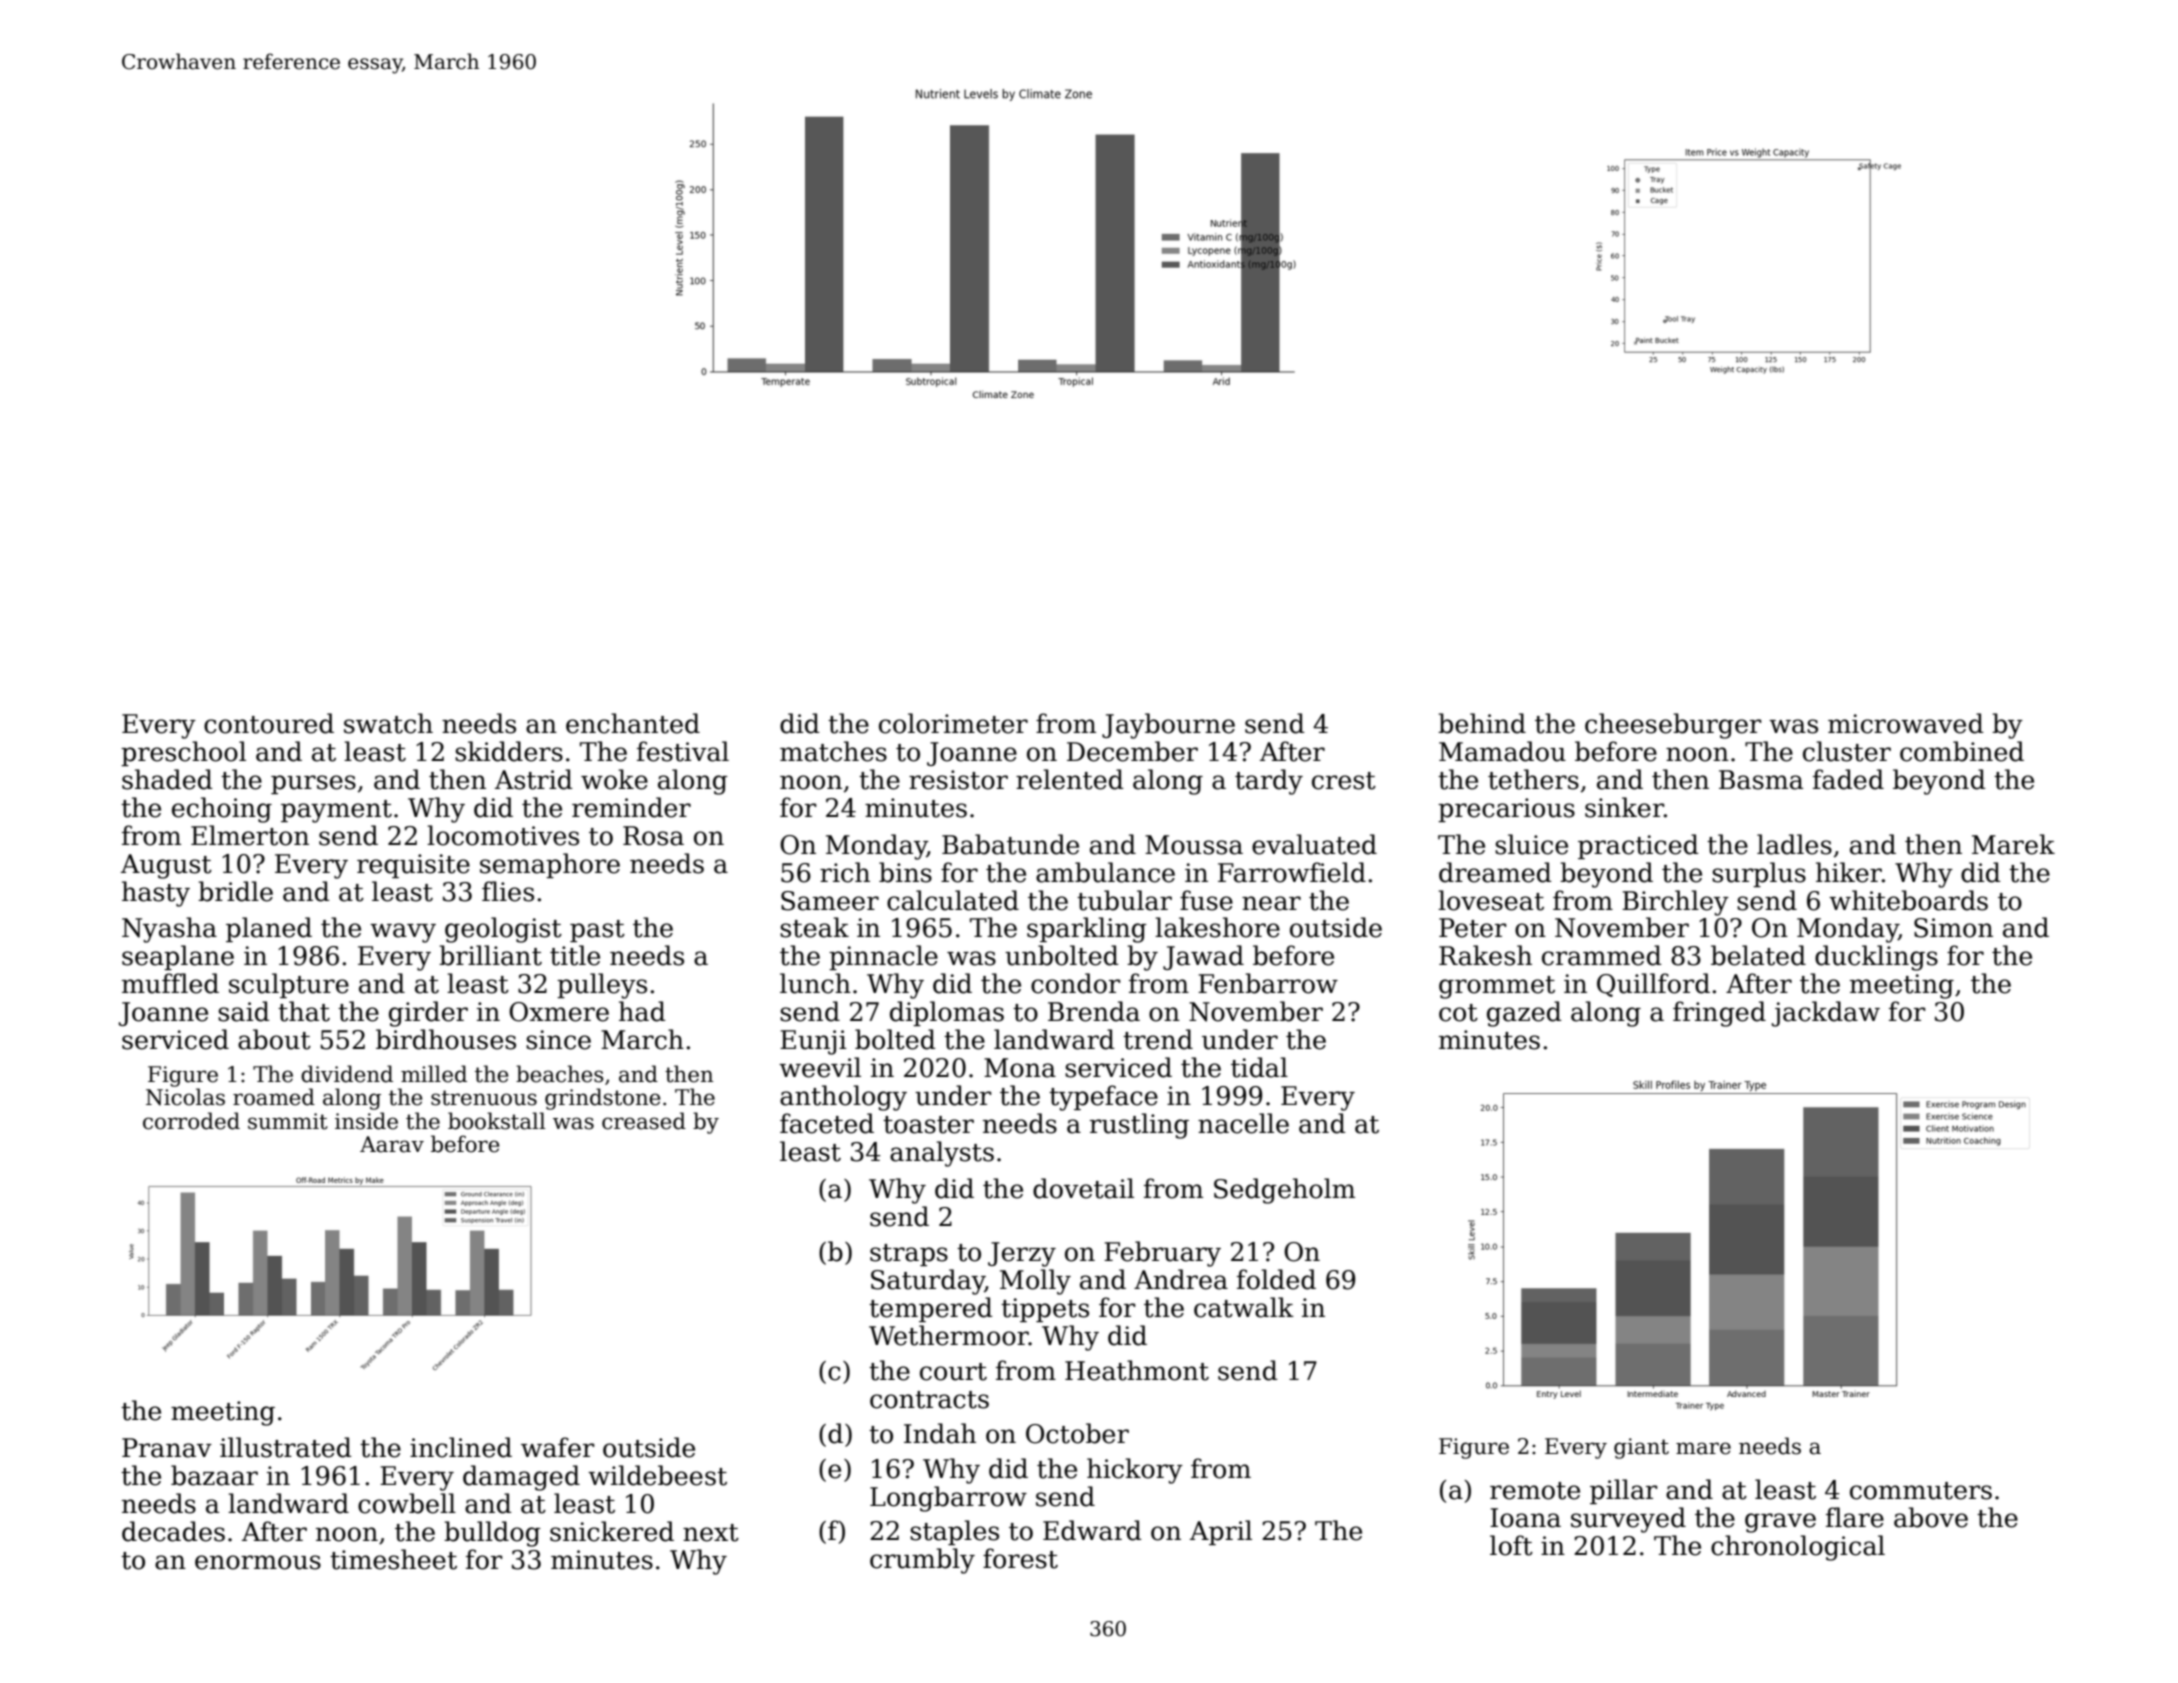  Describe the element at coordinates (392, 1144) in the document. I see `Aarav` at that location.
